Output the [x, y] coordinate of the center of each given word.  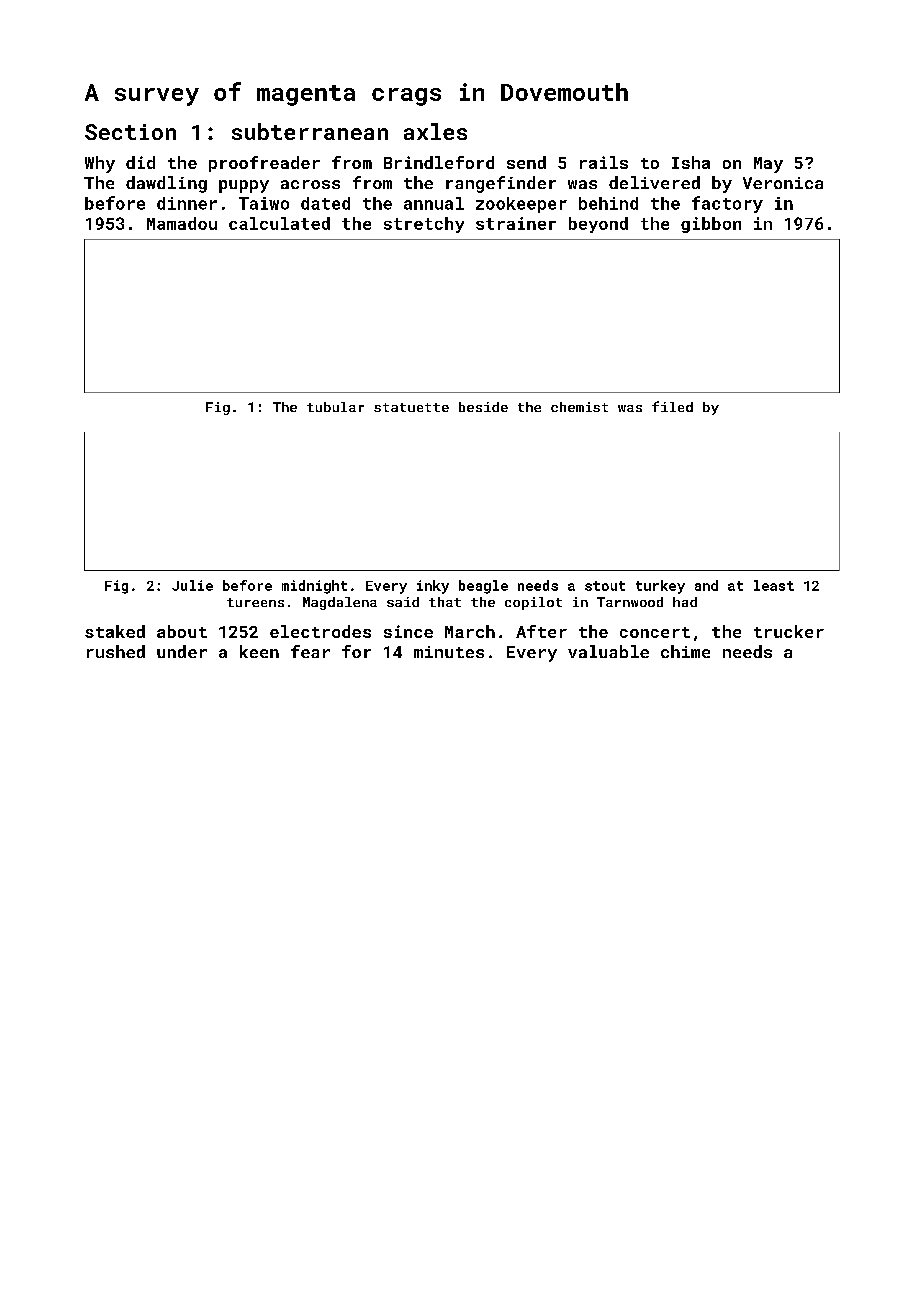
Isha [691, 162]
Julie [192, 585]
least [774, 585]
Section [130, 132]
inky [433, 587]
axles [435, 131]
